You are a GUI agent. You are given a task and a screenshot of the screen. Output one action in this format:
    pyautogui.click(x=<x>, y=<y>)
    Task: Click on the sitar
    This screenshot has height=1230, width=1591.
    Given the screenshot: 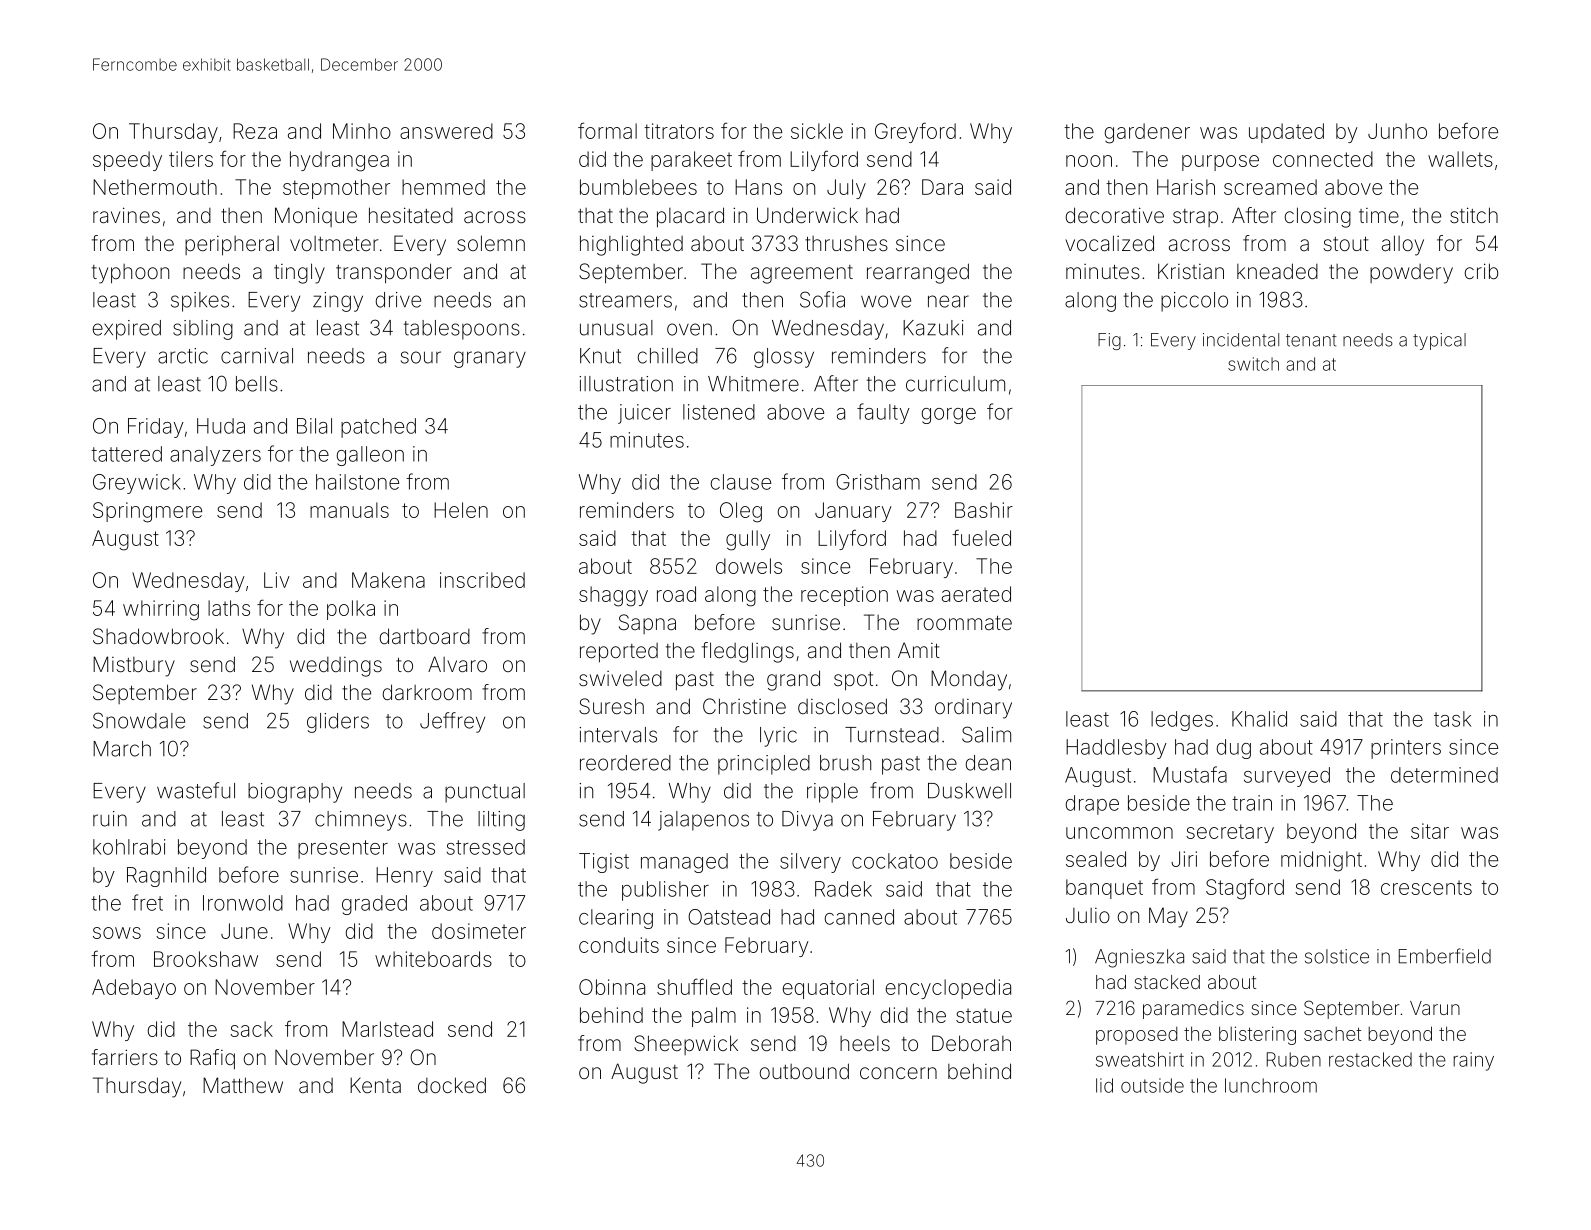 What is the action you would take?
    pyautogui.click(x=1430, y=831)
